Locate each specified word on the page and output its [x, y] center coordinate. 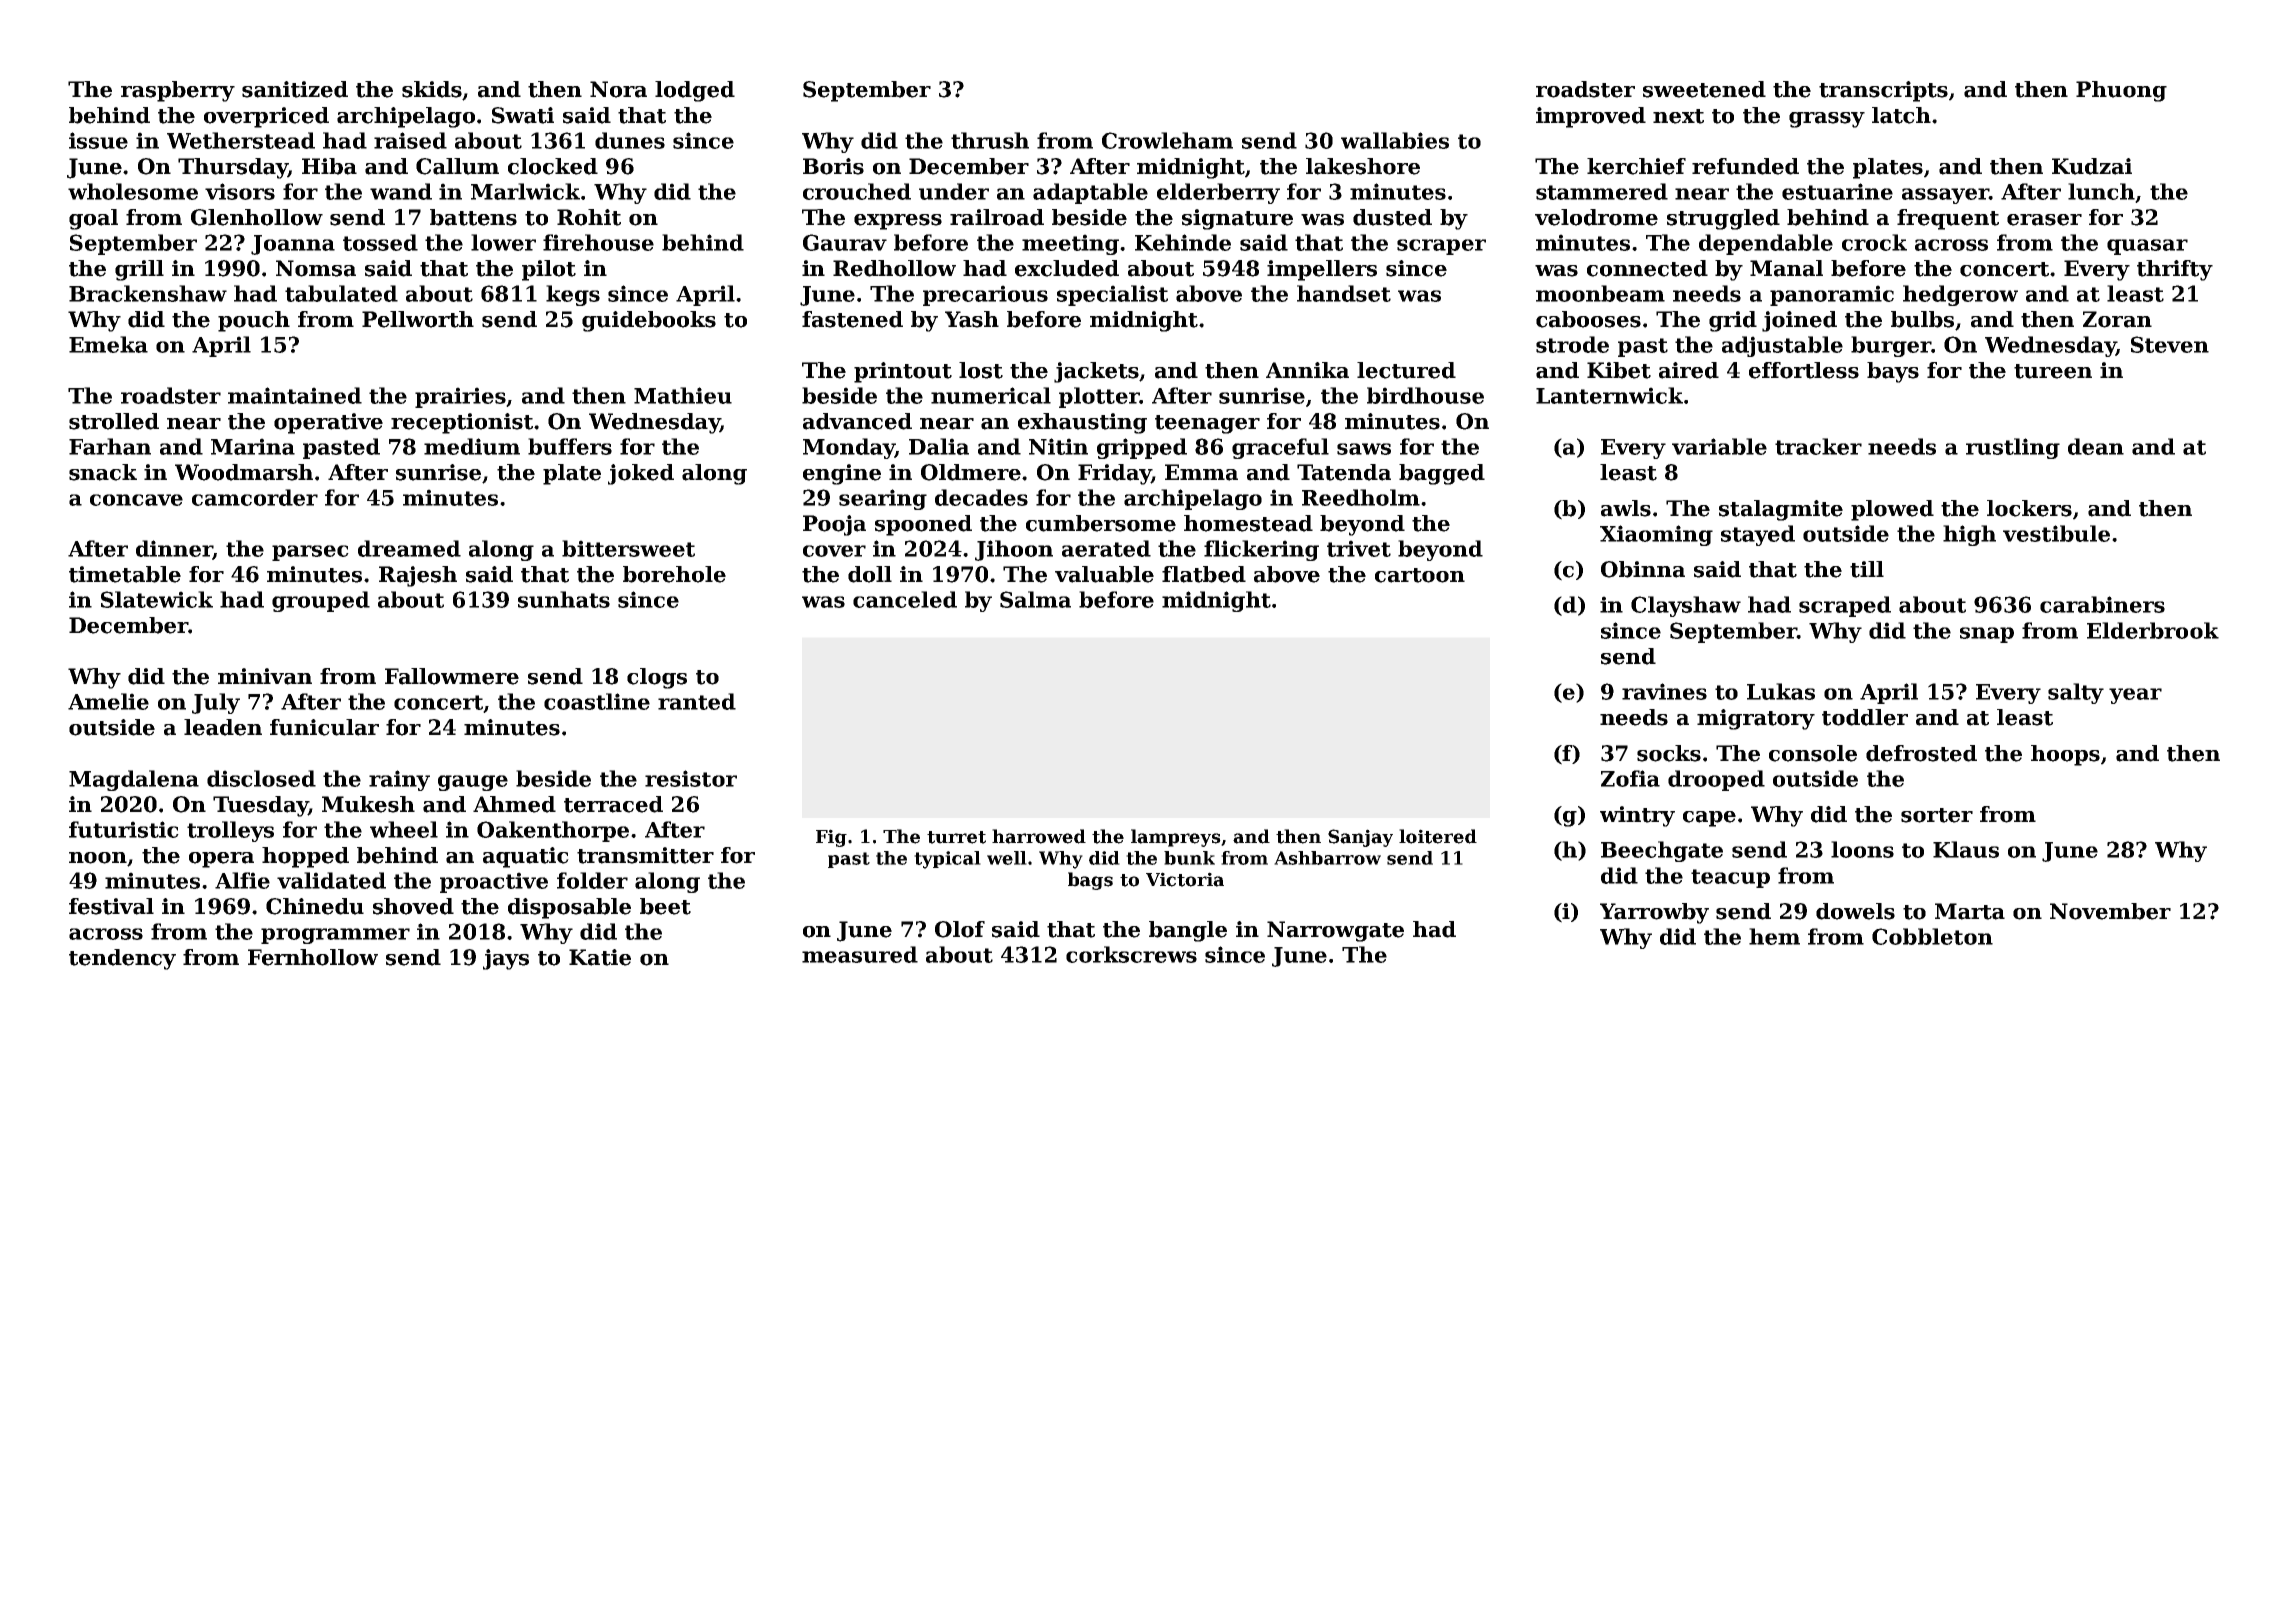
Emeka [108, 344]
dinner [174, 549]
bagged [1442, 474]
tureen [2053, 371]
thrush [990, 140]
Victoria [1185, 879]
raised [410, 140]
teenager [1207, 424]
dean [2096, 446]
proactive [494, 882]
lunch [2101, 191]
